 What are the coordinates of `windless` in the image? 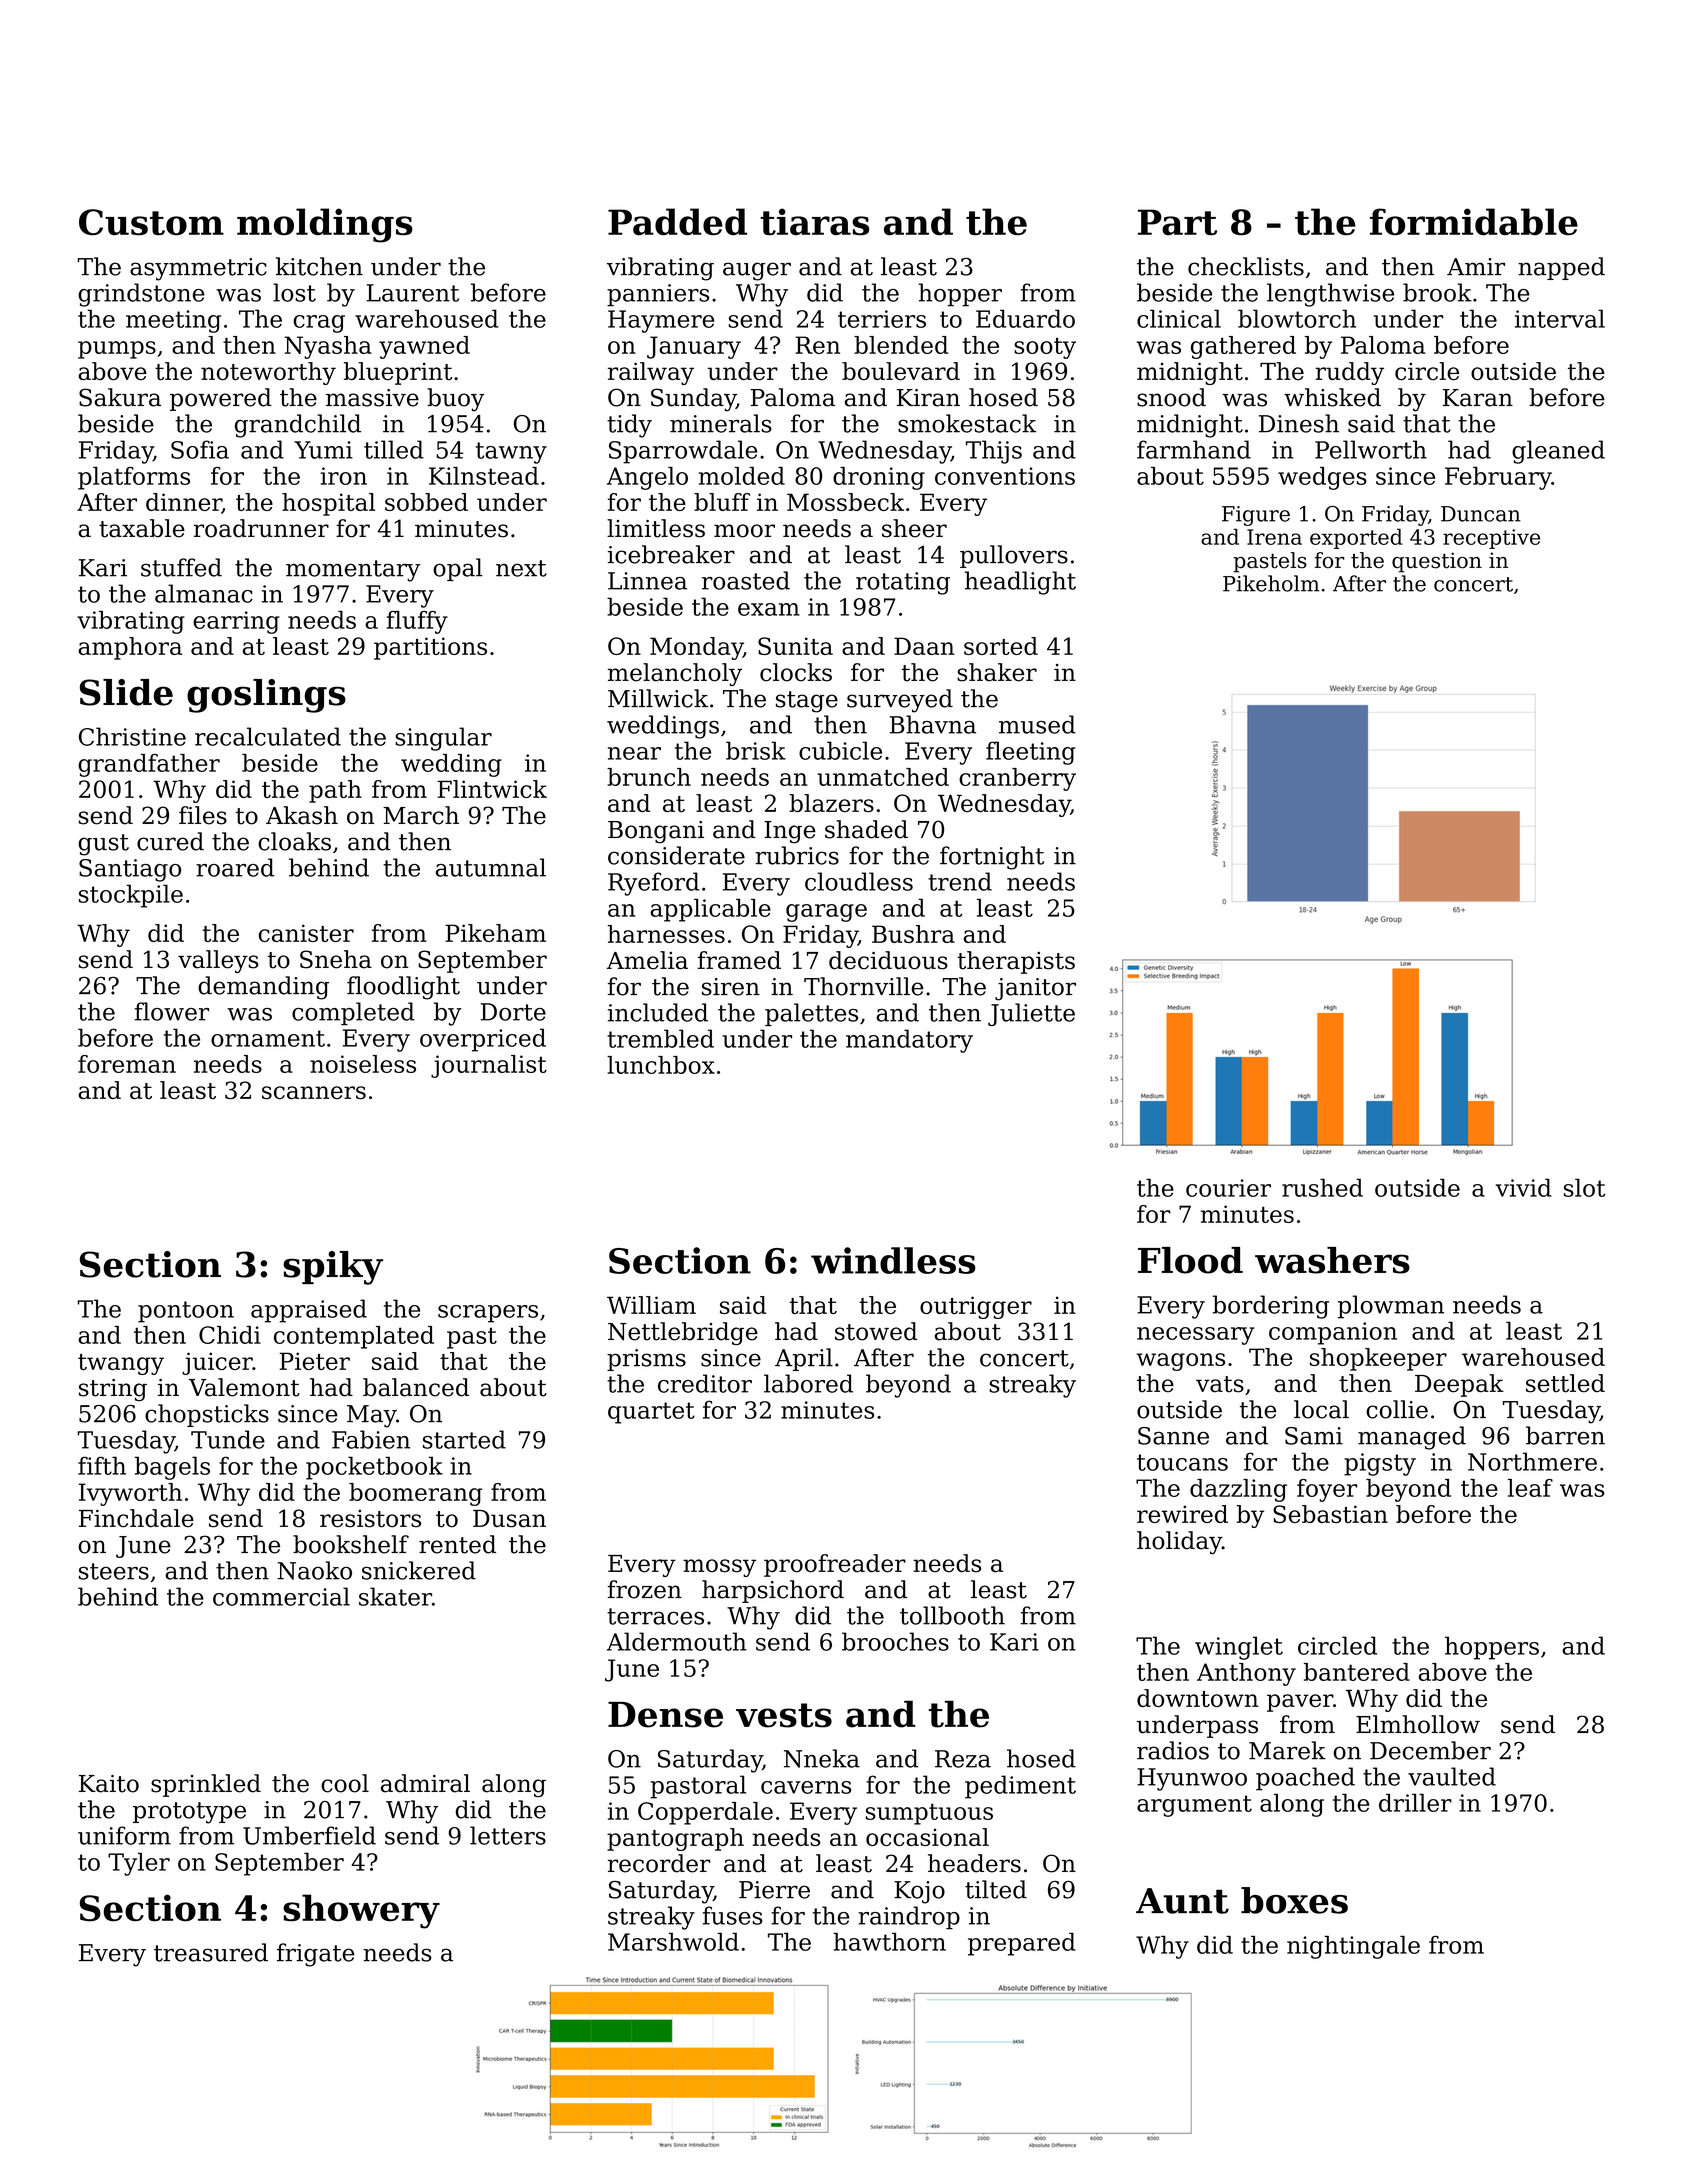 It's located at (893, 1260).
